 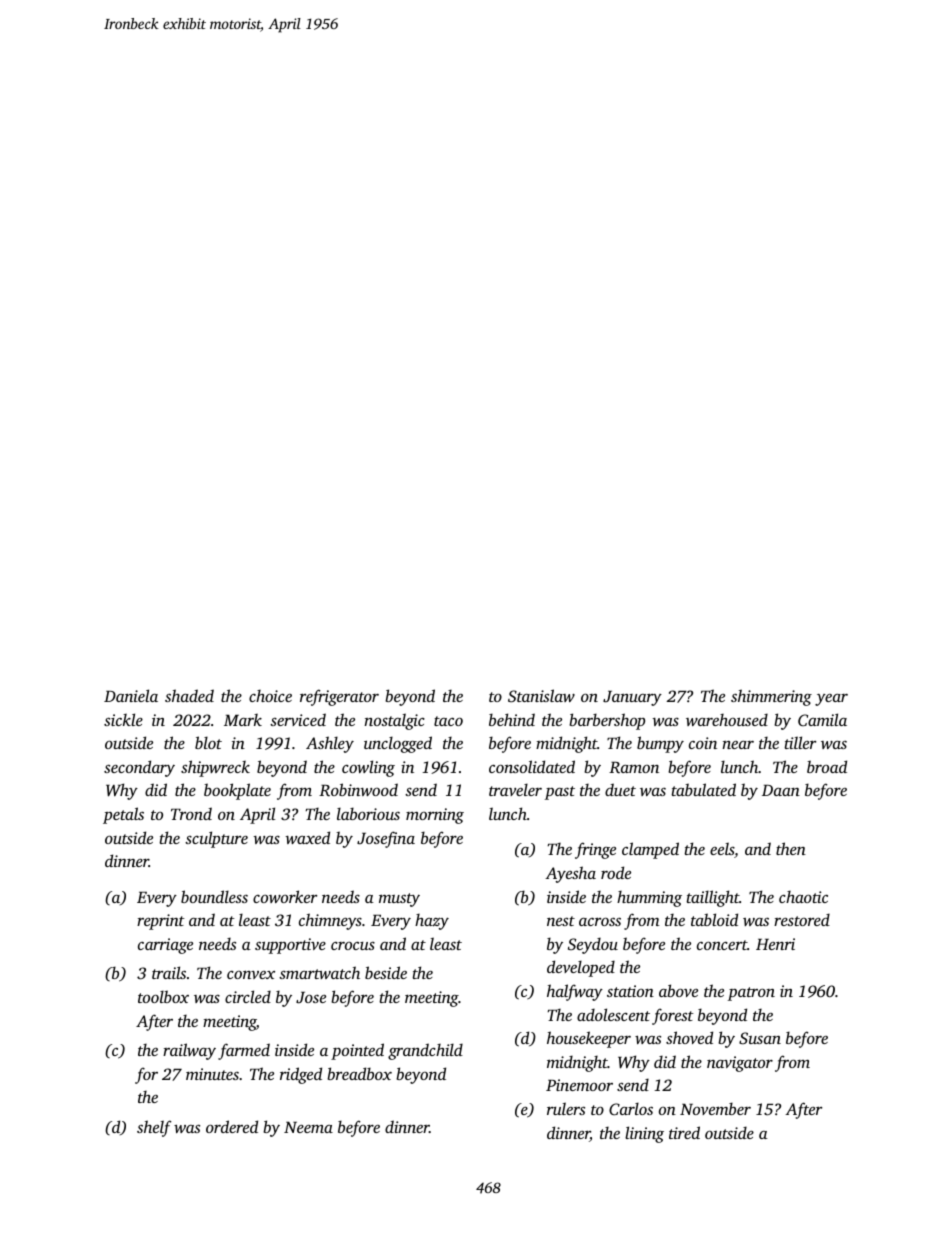 What do you see at coordinates (579, 1085) in the screenshot?
I see `Pinemoor` at bounding box center [579, 1085].
